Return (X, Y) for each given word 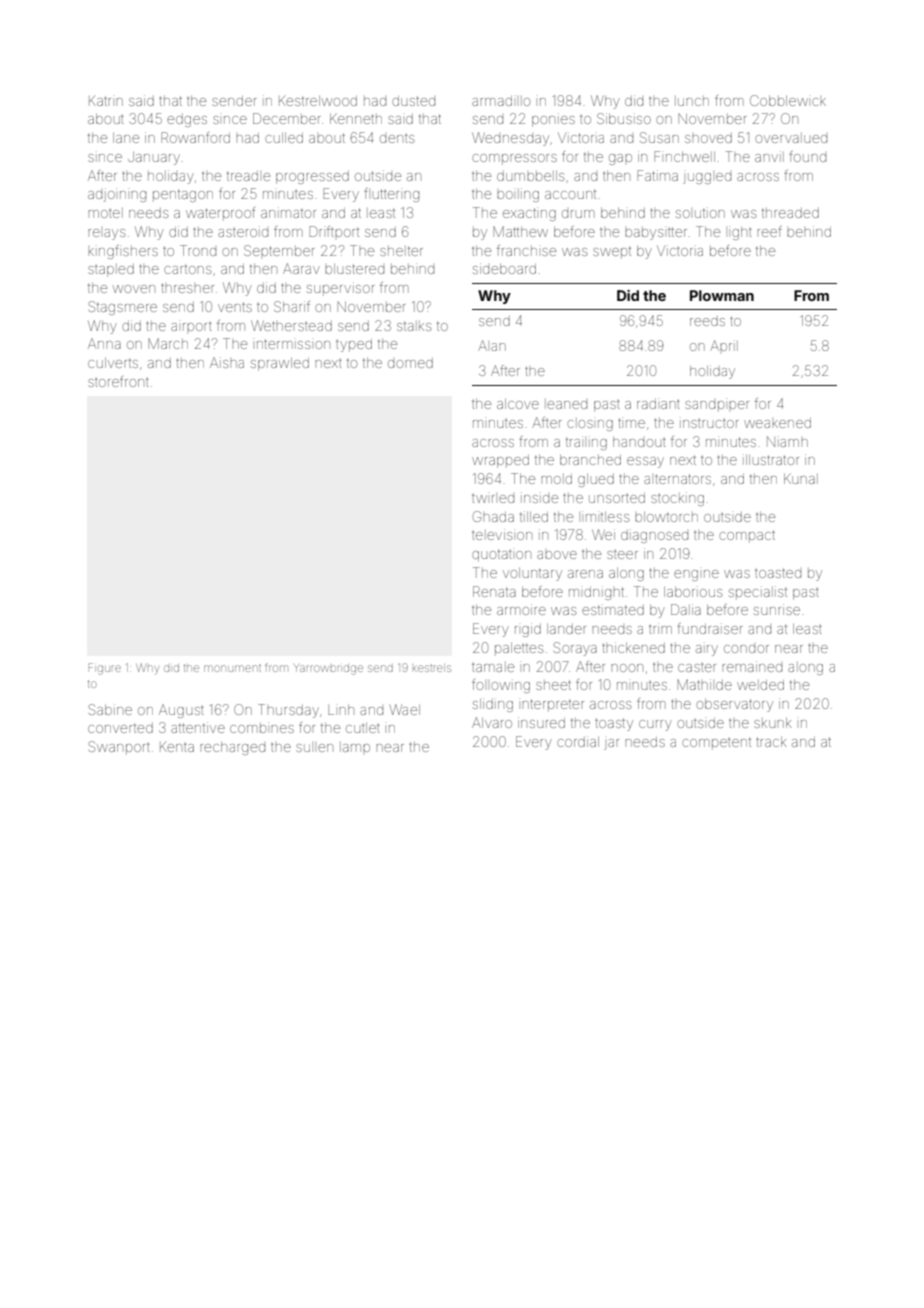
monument (232, 668)
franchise (526, 250)
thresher (187, 288)
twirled (493, 498)
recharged (232, 748)
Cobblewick (788, 100)
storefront (118, 381)
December (286, 118)
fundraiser (709, 628)
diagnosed (654, 536)
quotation (501, 555)
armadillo (501, 101)
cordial (578, 741)
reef (769, 231)
